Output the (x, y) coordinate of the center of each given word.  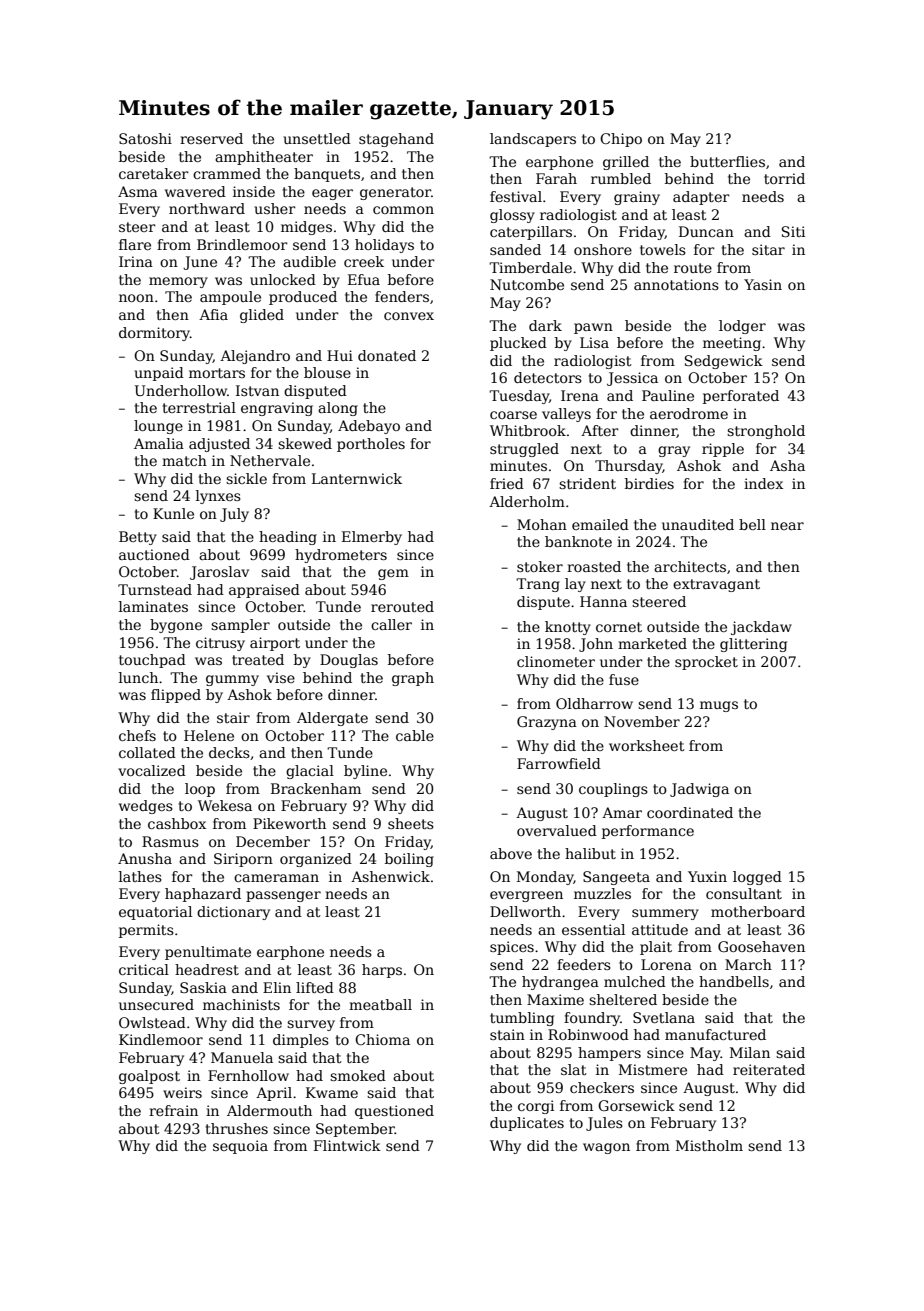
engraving (277, 409)
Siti (793, 231)
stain (507, 1034)
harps (382, 971)
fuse (624, 679)
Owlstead (152, 1022)
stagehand (396, 140)
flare (135, 244)
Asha (787, 465)
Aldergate (332, 719)
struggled (524, 450)
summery (665, 914)
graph (413, 679)
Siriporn (243, 860)
